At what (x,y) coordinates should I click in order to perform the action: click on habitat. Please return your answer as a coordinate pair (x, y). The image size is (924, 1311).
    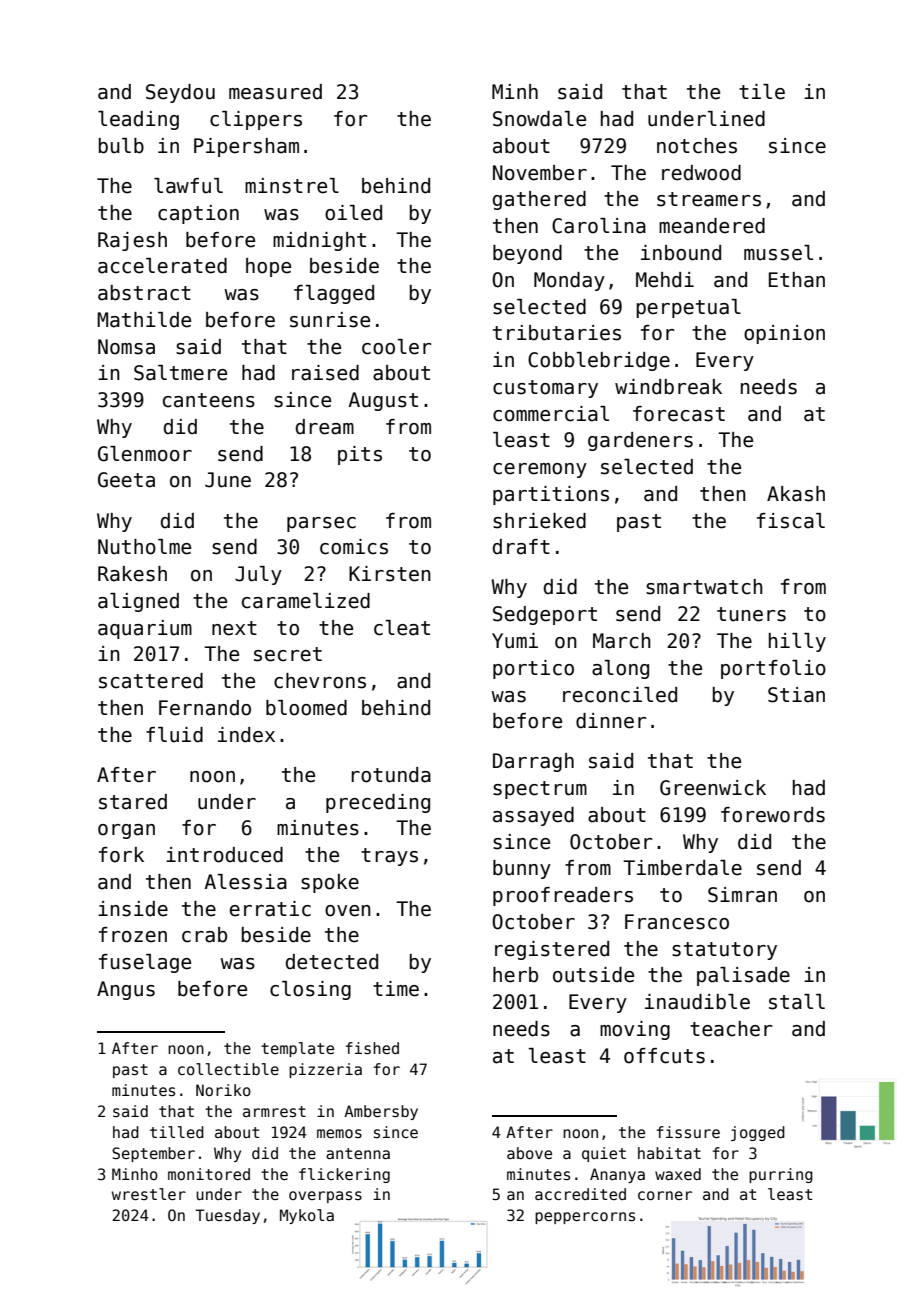
    Looking at the image, I should click on (669, 1153).
